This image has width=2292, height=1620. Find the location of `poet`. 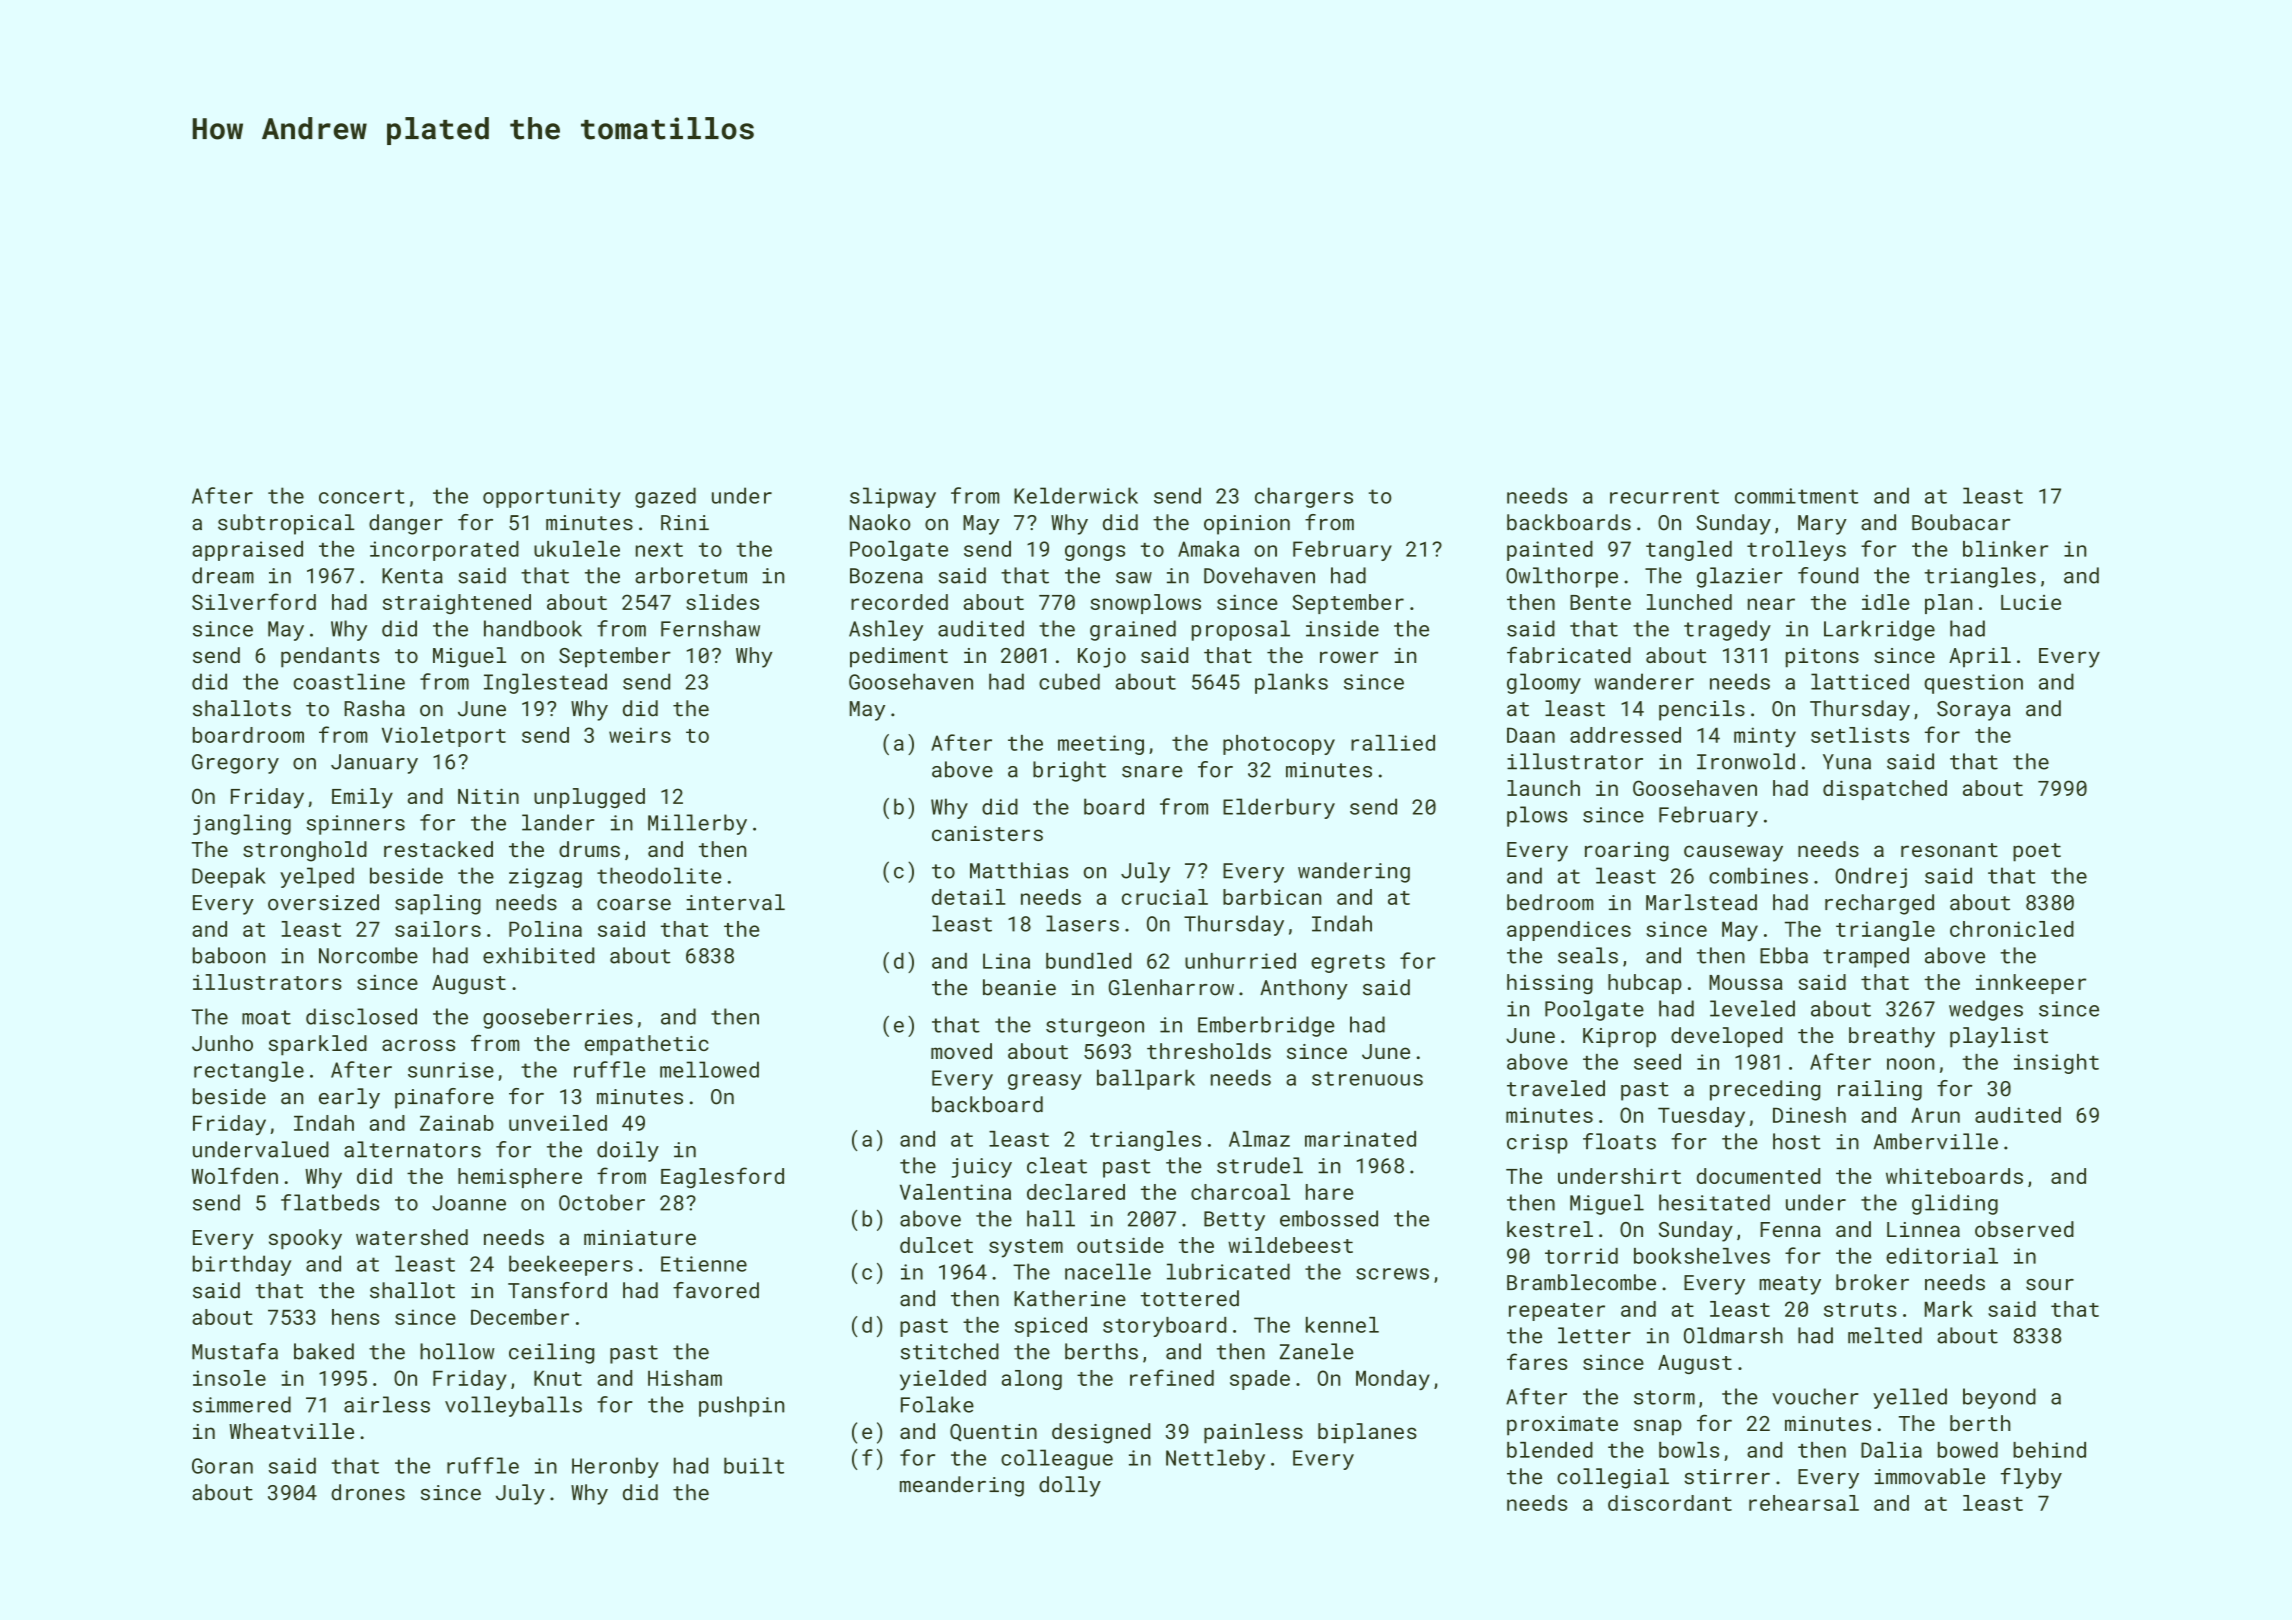

poet is located at coordinates (2037, 852).
